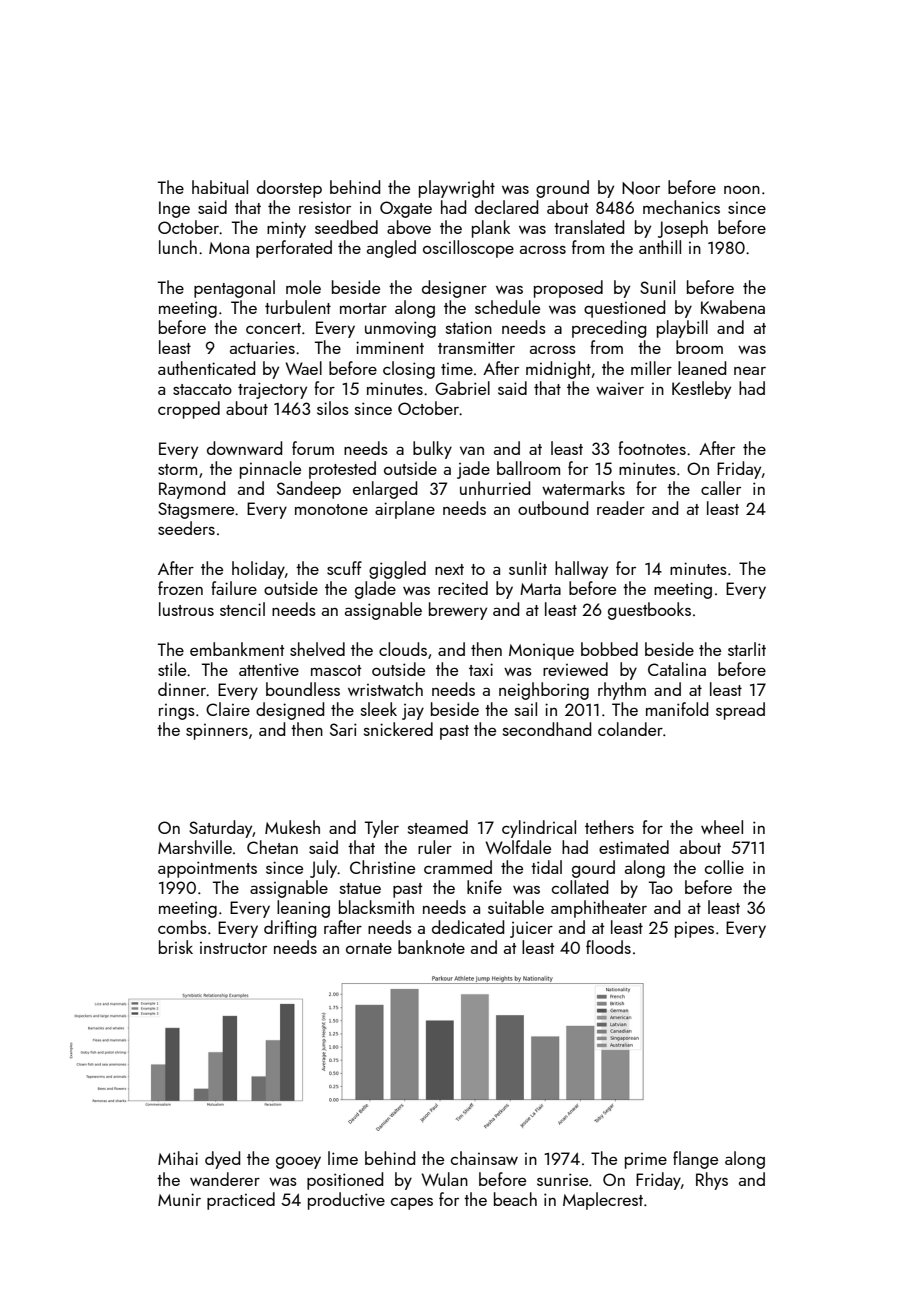 This image has width=924, height=1311. I want to click on dyed, so click(222, 1160).
